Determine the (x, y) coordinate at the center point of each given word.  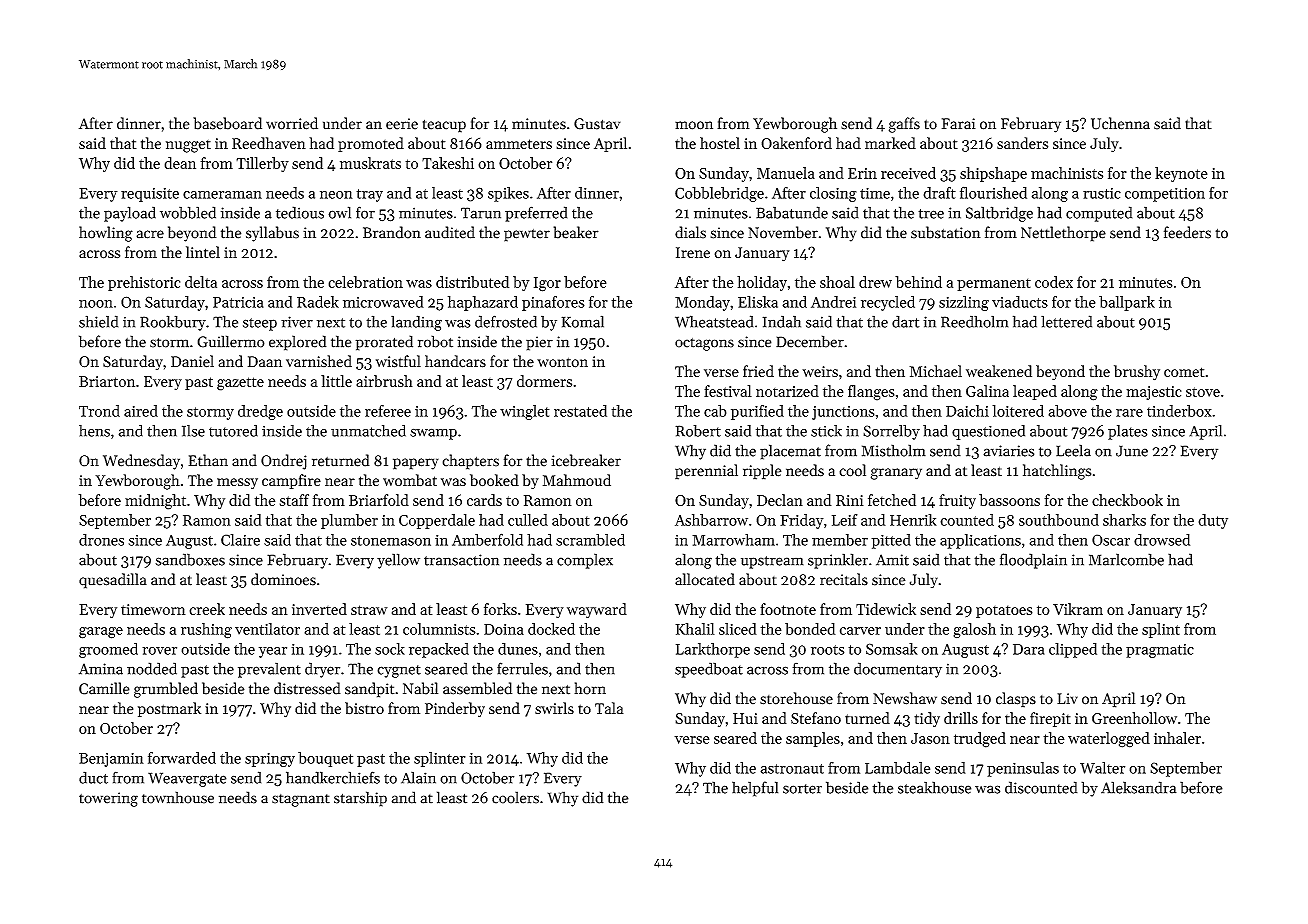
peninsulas (1023, 769)
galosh (974, 630)
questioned (988, 432)
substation (946, 232)
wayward (597, 610)
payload (130, 214)
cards (484, 500)
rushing (206, 631)
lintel (203, 252)
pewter (527, 235)
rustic (1102, 193)
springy (270, 760)
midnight (155, 502)
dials (690, 232)
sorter (802, 789)
